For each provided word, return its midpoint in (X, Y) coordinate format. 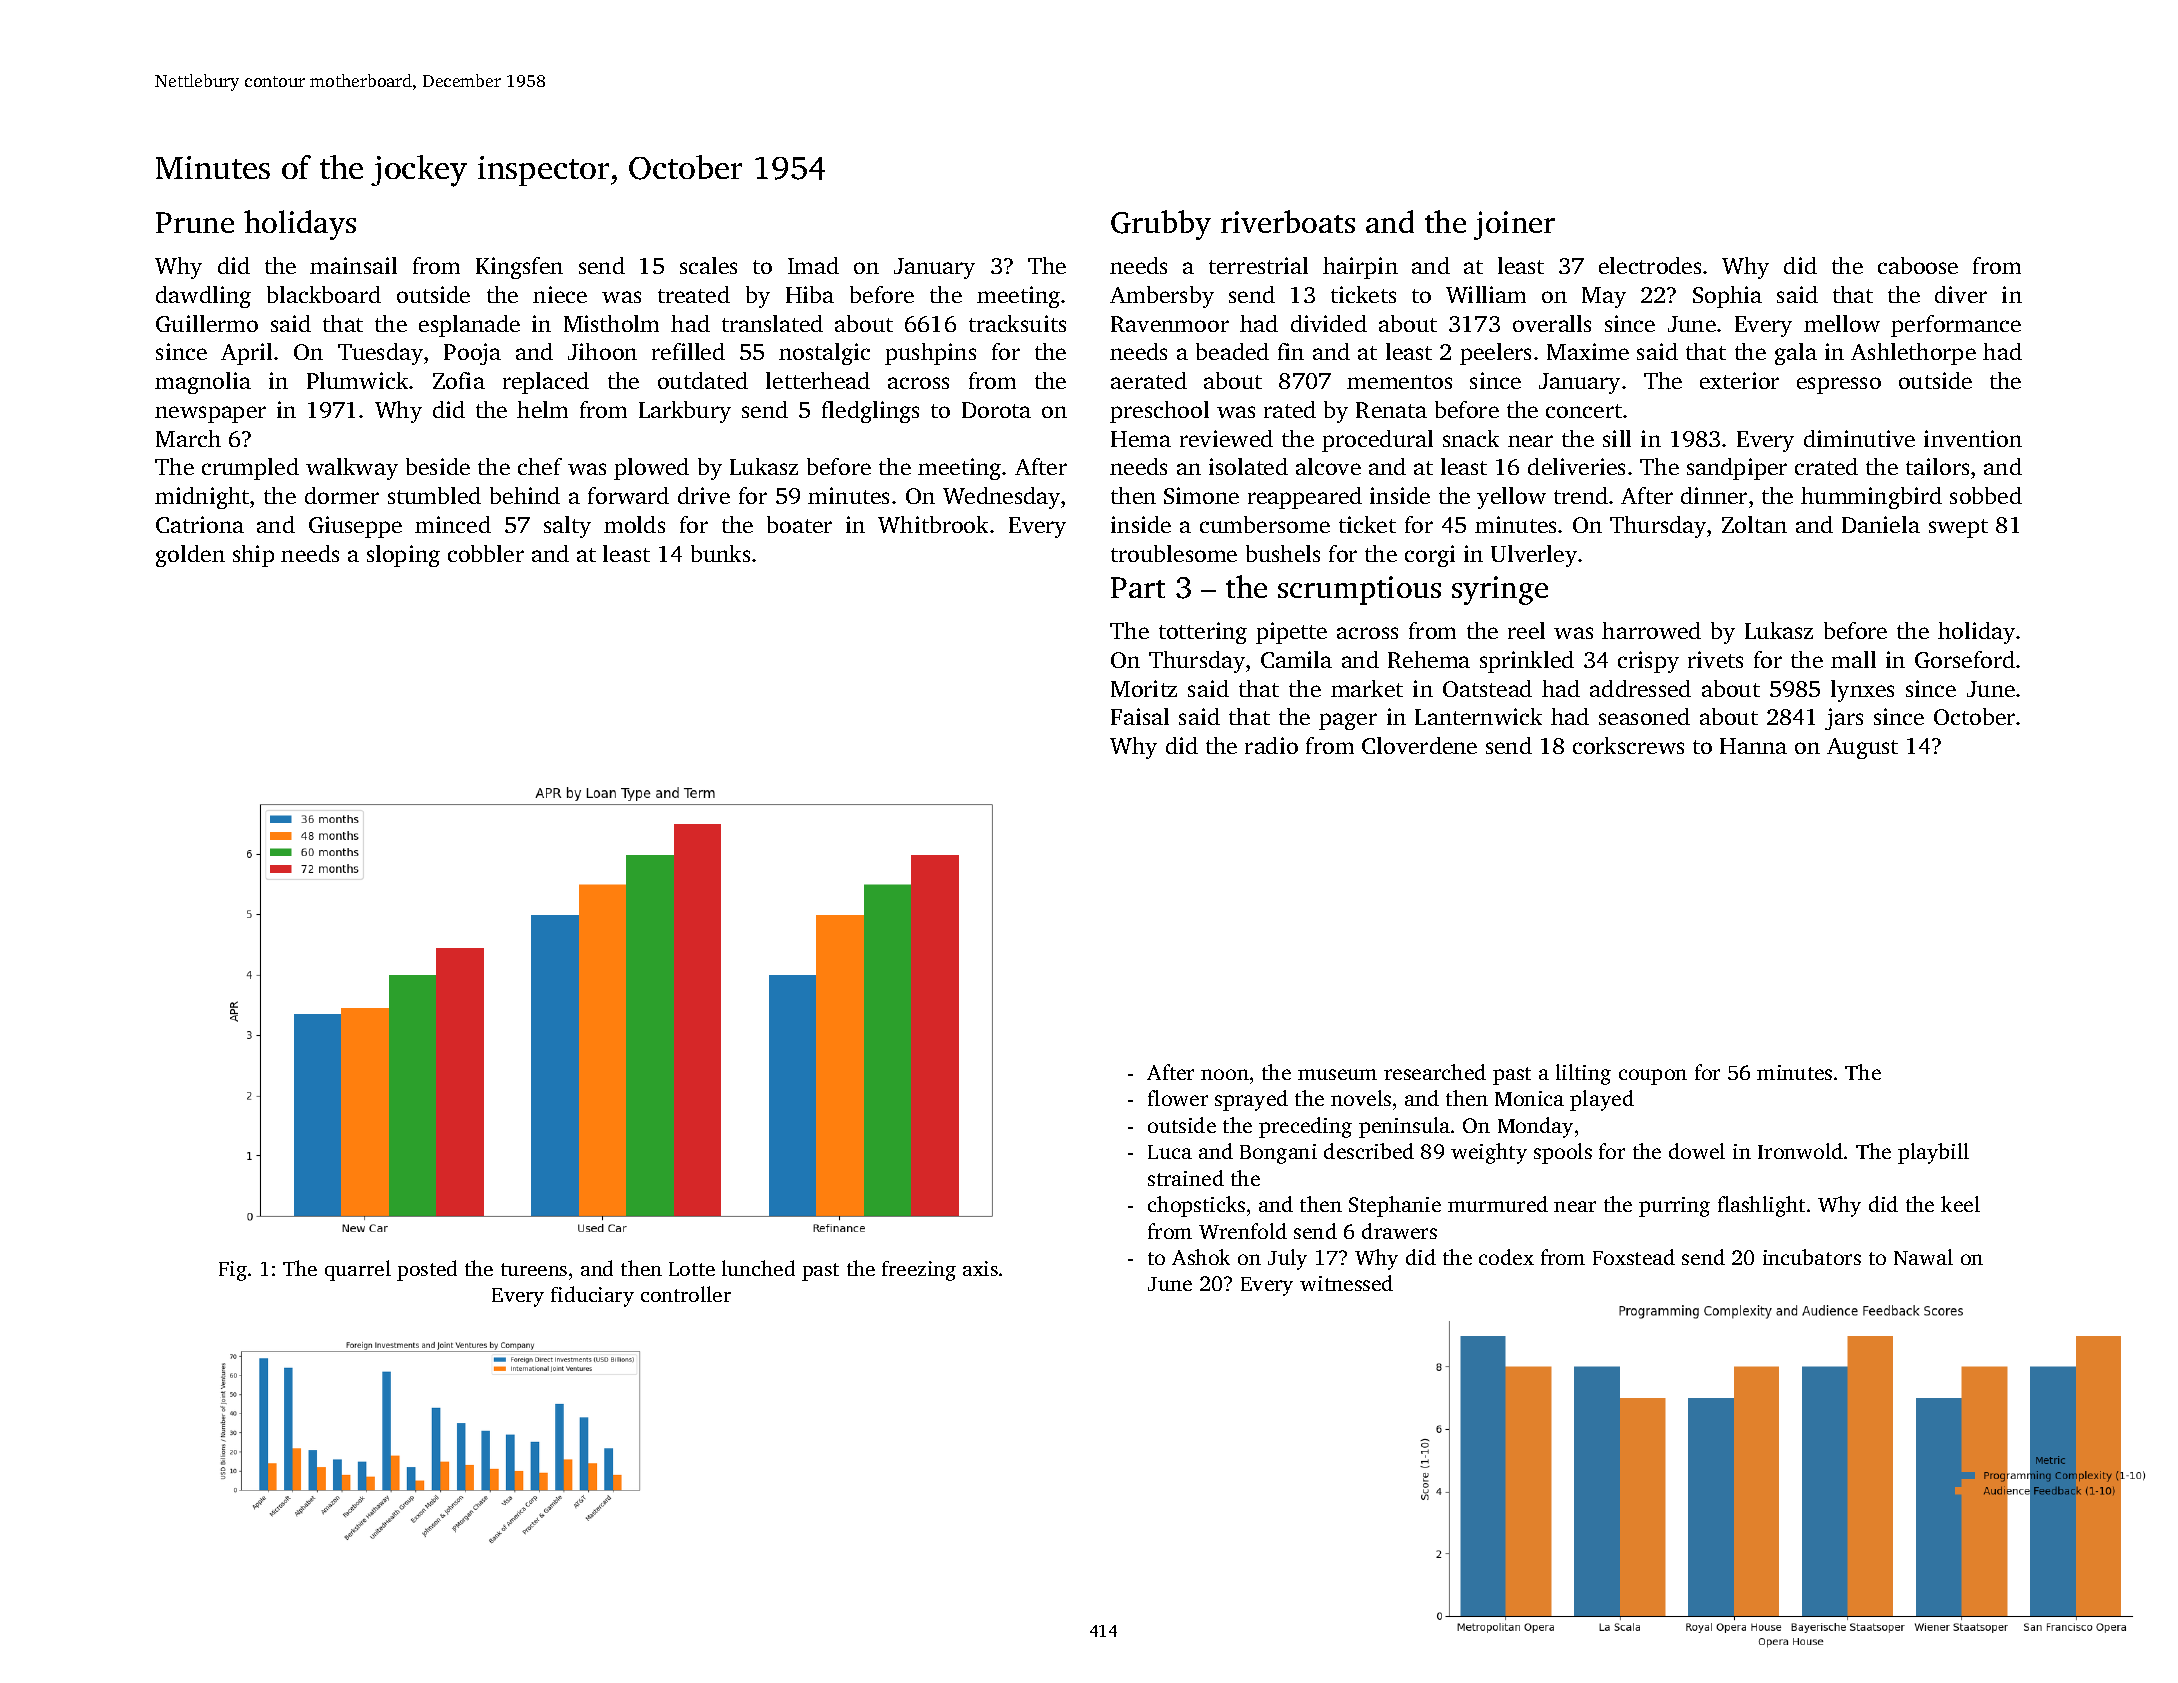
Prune (195, 222)
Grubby (1161, 225)
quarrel (358, 1270)
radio (1271, 745)
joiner (1514, 225)
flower (1178, 1098)
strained (1186, 1178)
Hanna (1753, 746)
